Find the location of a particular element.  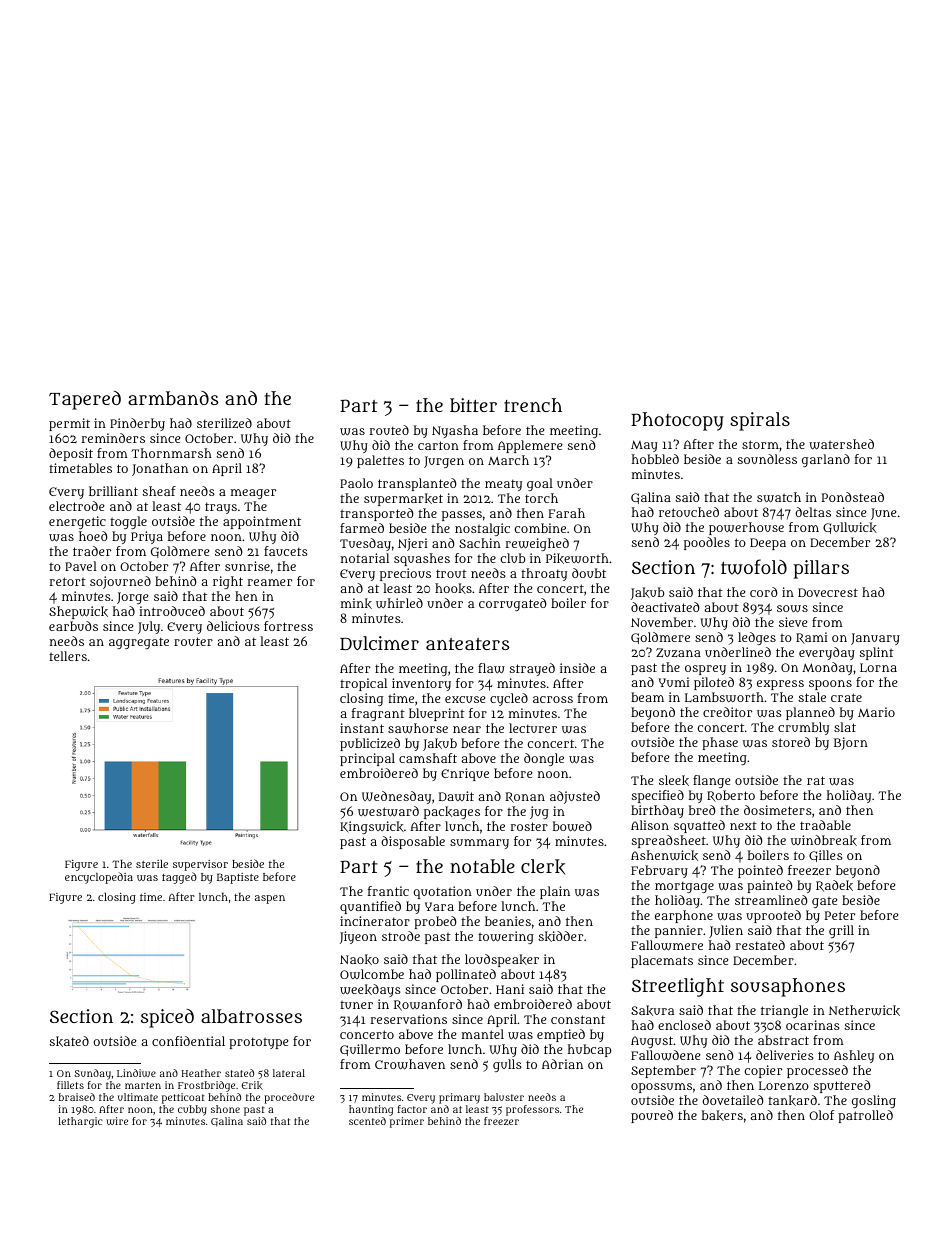

Gilles is located at coordinates (826, 856).
